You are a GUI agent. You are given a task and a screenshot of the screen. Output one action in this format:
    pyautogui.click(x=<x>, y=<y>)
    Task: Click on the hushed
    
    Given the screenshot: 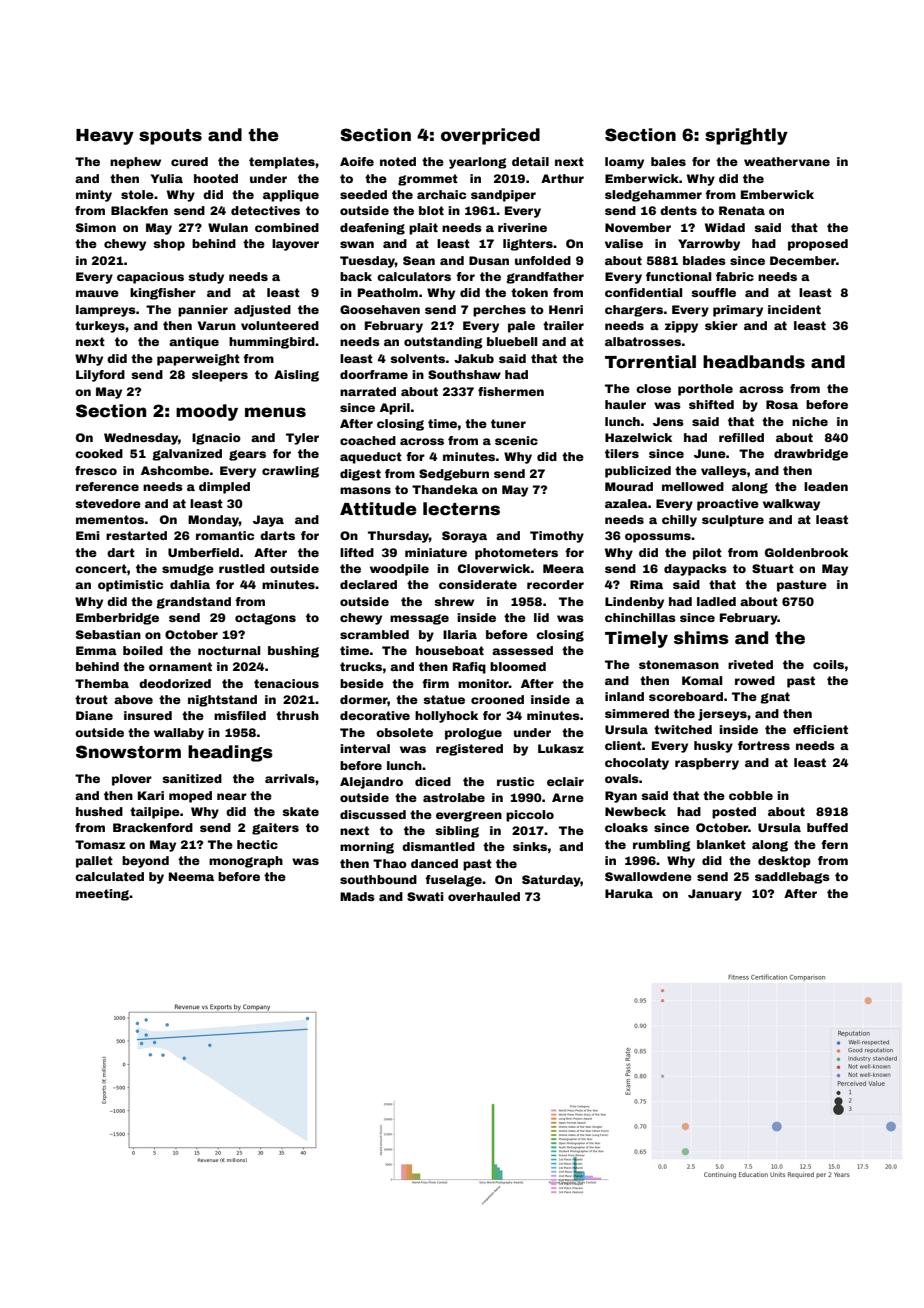 What is the action you would take?
    pyautogui.click(x=99, y=811)
